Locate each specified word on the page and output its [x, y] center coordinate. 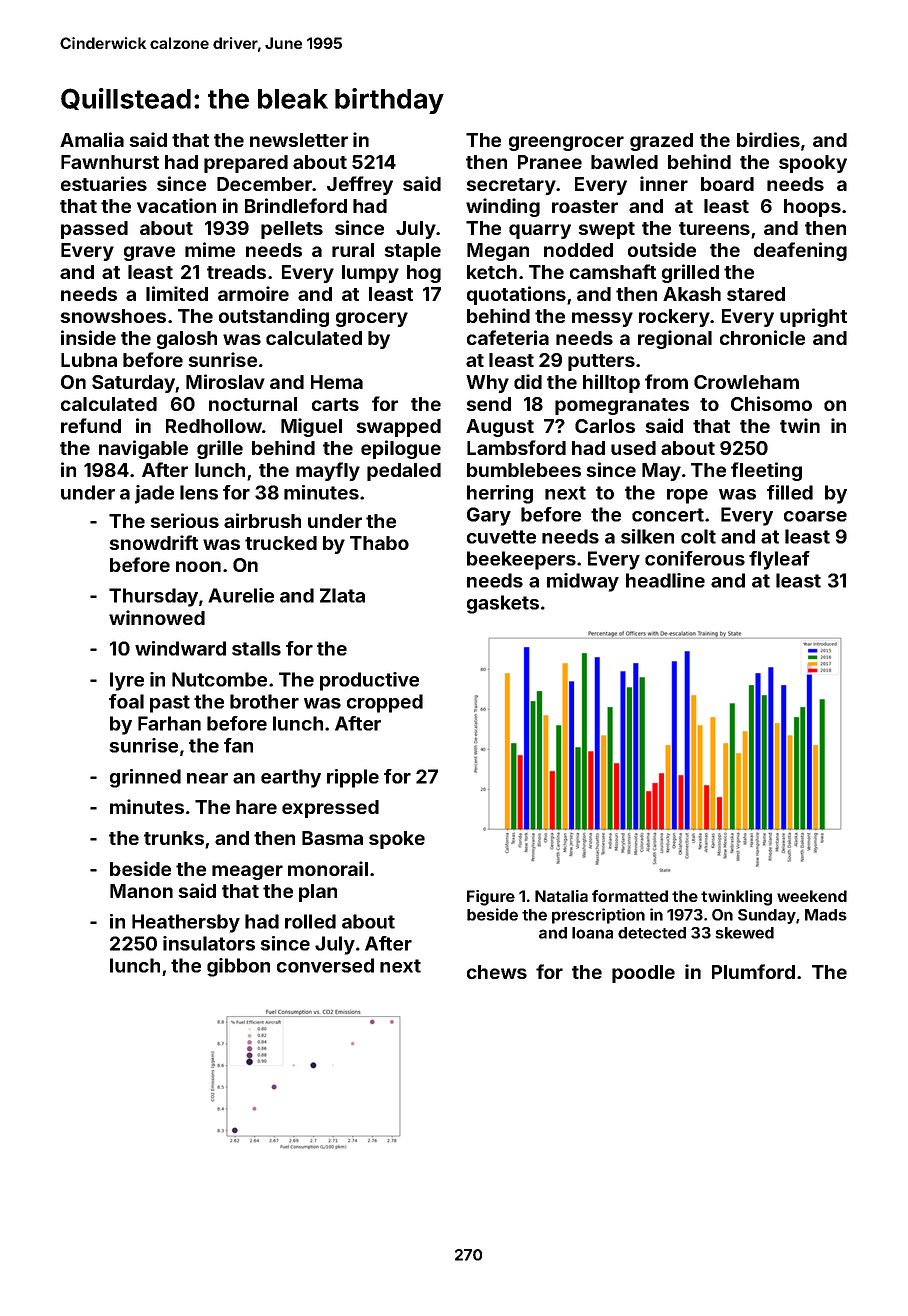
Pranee [550, 162]
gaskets [503, 604]
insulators [209, 943]
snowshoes [113, 316]
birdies [768, 139]
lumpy [370, 274]
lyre [127, 681]
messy [602, 319]
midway [583, 582]
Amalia [92, 139]
